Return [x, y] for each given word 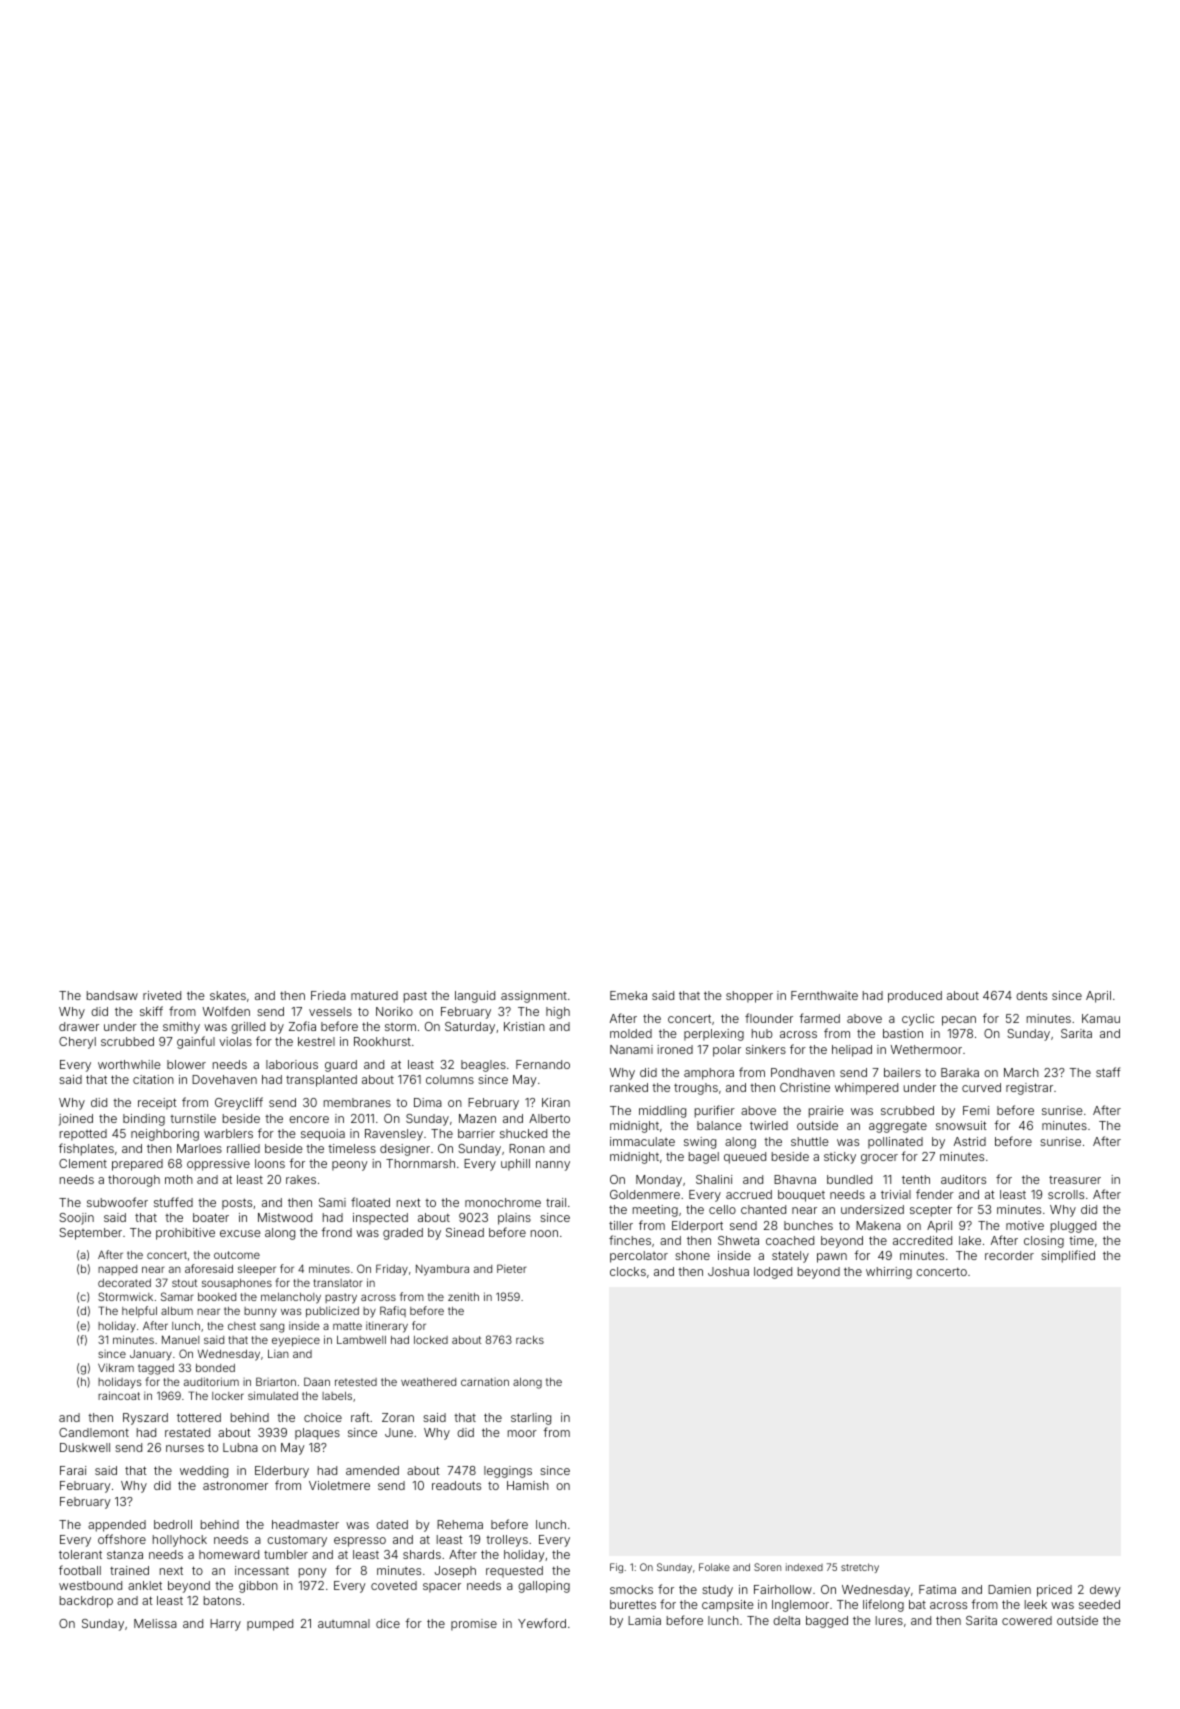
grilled [248, 1028]
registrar [1029, 1089]
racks [530, 1340]
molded [631, 1033]
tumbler [286, 1554]
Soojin [76, 1219]
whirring [889, 1273]
